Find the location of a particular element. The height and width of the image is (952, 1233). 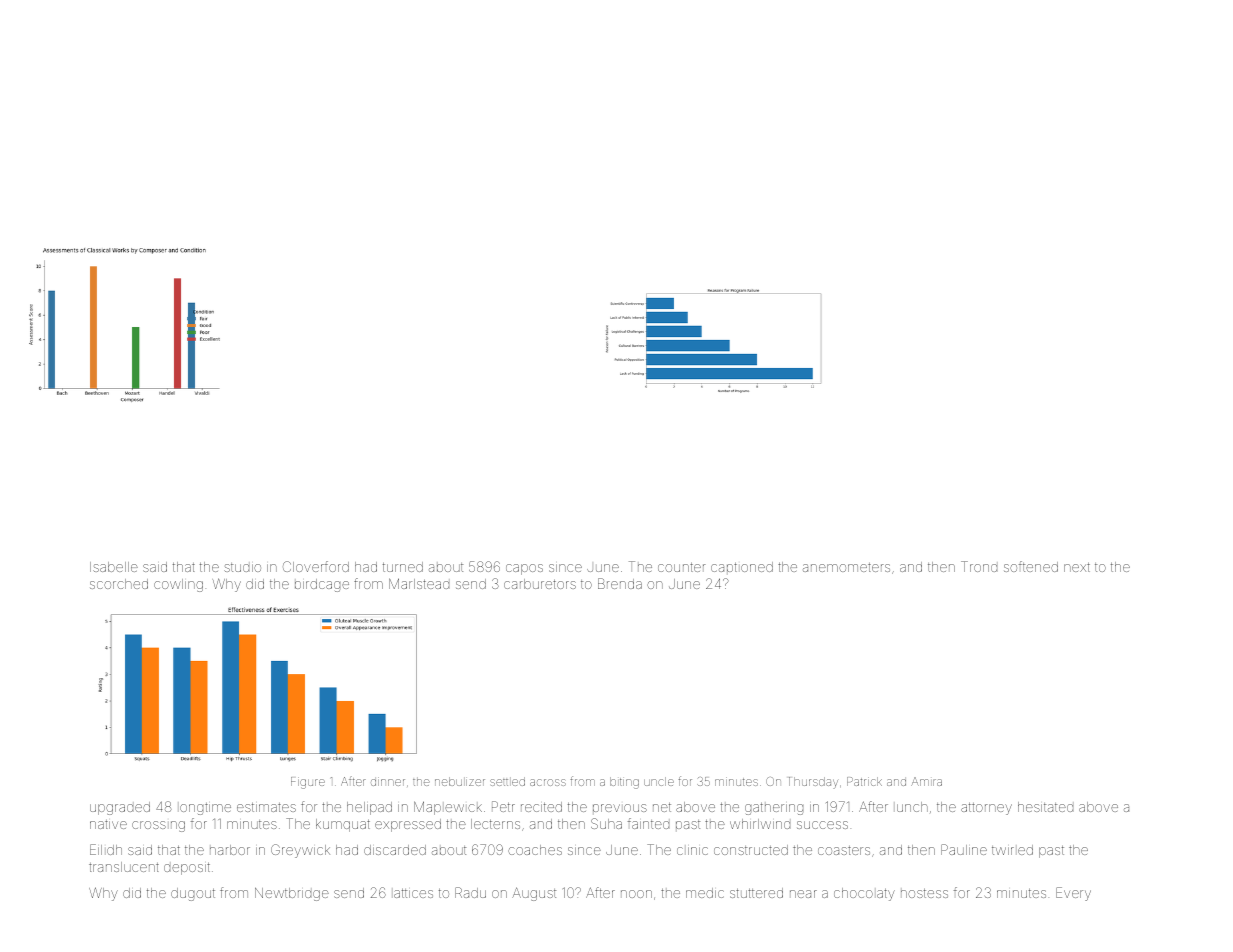

noon is located at coordinates (636, 894).
